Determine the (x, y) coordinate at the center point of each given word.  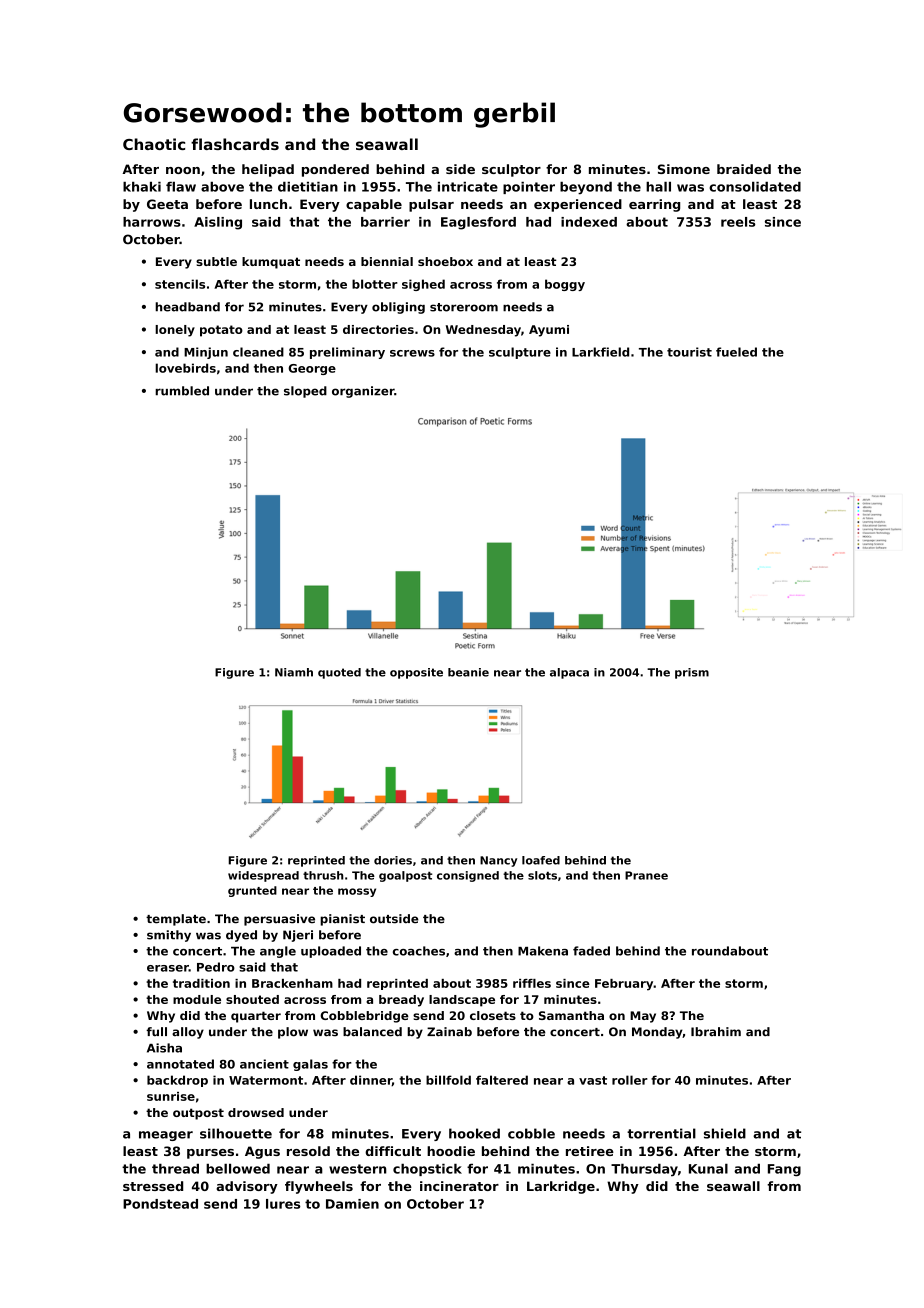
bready (401, 1001)
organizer (363, 392)
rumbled (182, 391)
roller (630, 1080)
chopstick (427, 1170)
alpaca (569, 673)
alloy (188, 1033)
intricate (468, 187)
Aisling (218, 223)
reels (738, 222)
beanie (468, 672)
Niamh (294, 672)
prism (692, 673)
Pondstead (160, 1204)
